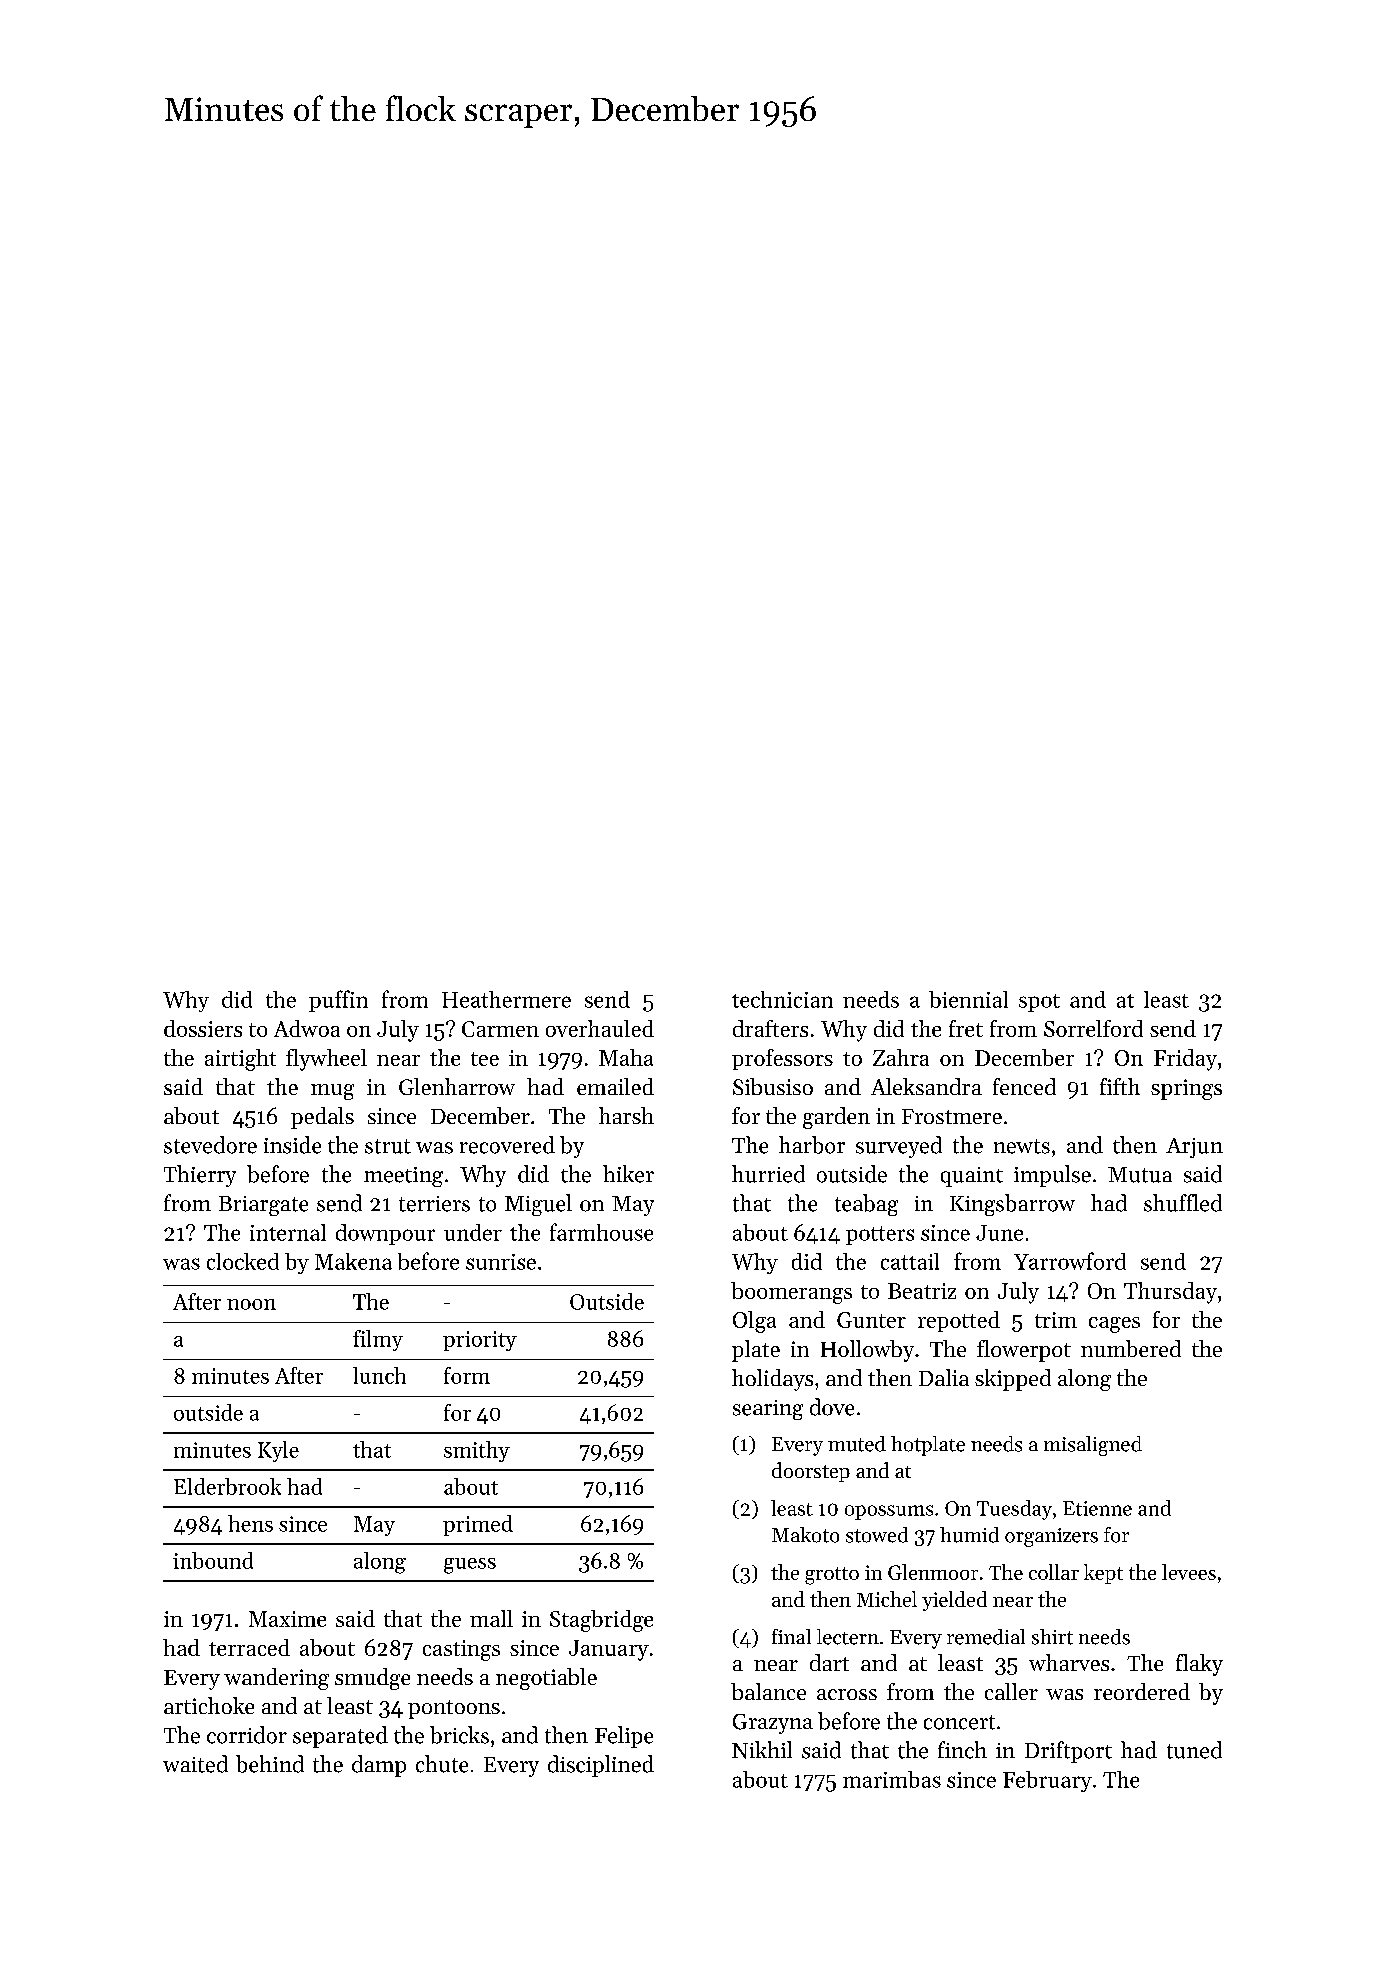 The image size is (1386, 1969). What do you see at coordinates (270, 1764) in the screenshot?
I see `behind` at bounding box center [270, 1764].
